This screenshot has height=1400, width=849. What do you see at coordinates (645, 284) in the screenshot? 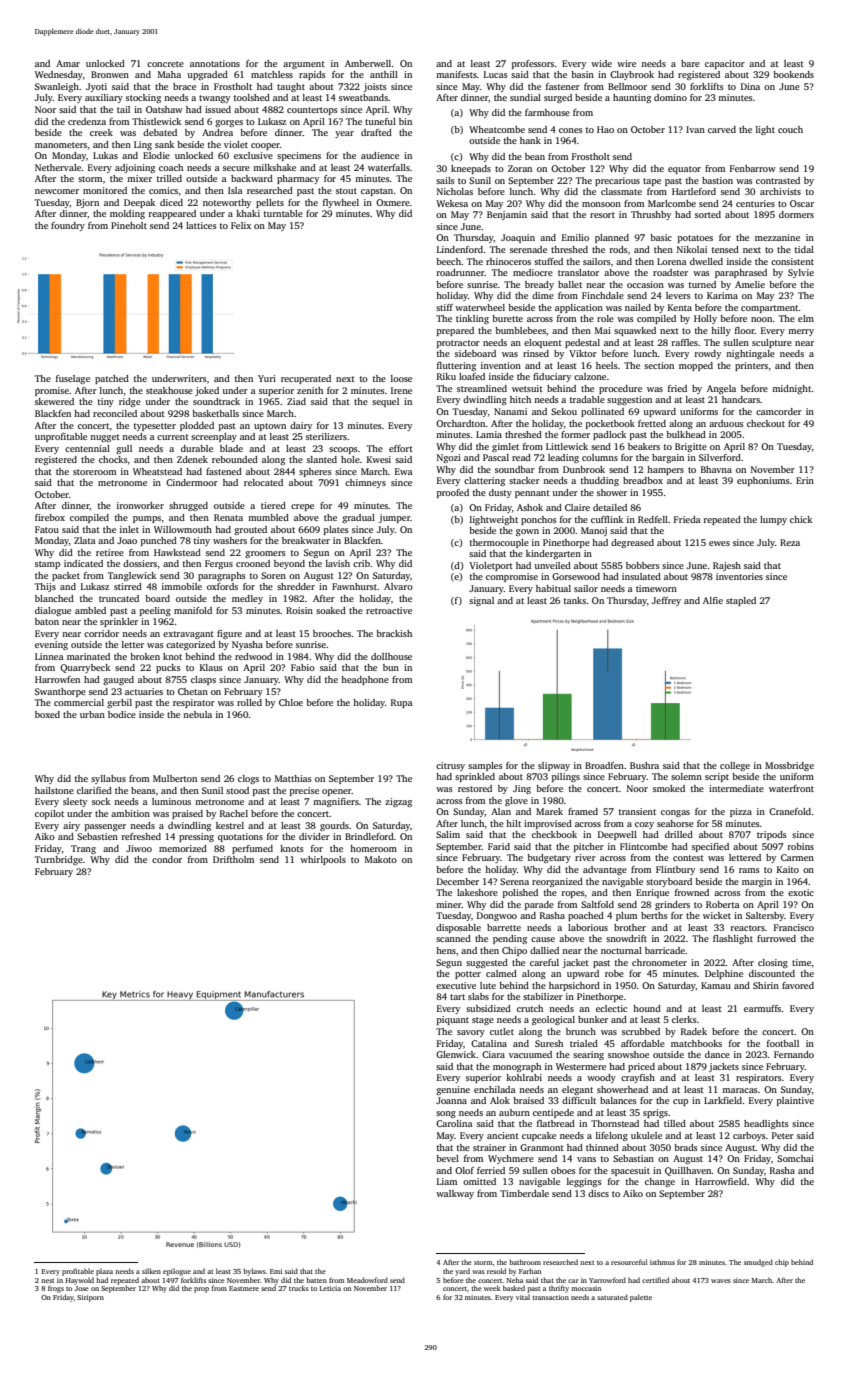
I see `occasion` at bounding box center [645, 284].
